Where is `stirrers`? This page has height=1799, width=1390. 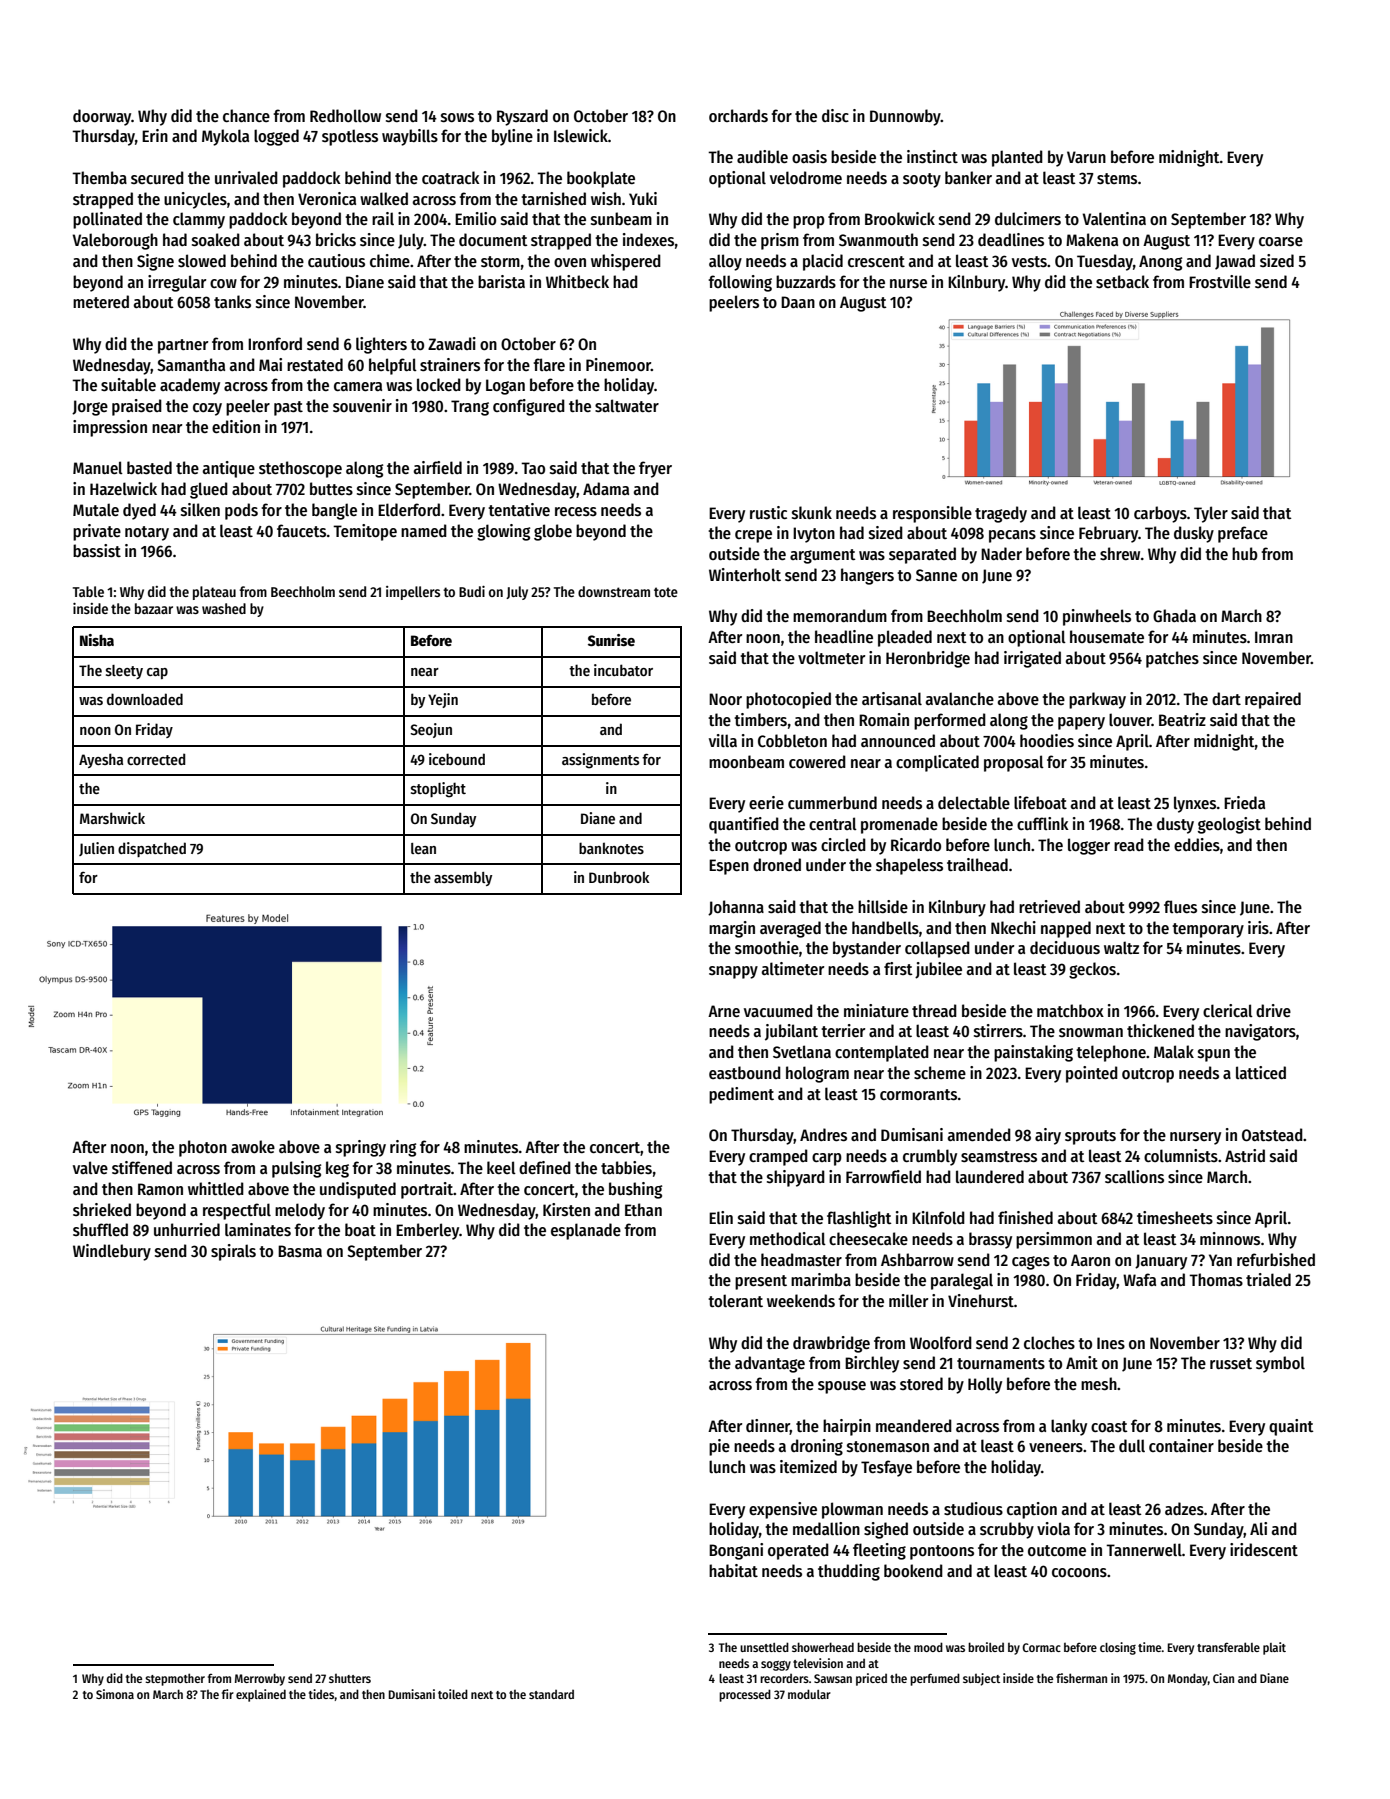
stirrers is located at coordinates (998, 1031).
